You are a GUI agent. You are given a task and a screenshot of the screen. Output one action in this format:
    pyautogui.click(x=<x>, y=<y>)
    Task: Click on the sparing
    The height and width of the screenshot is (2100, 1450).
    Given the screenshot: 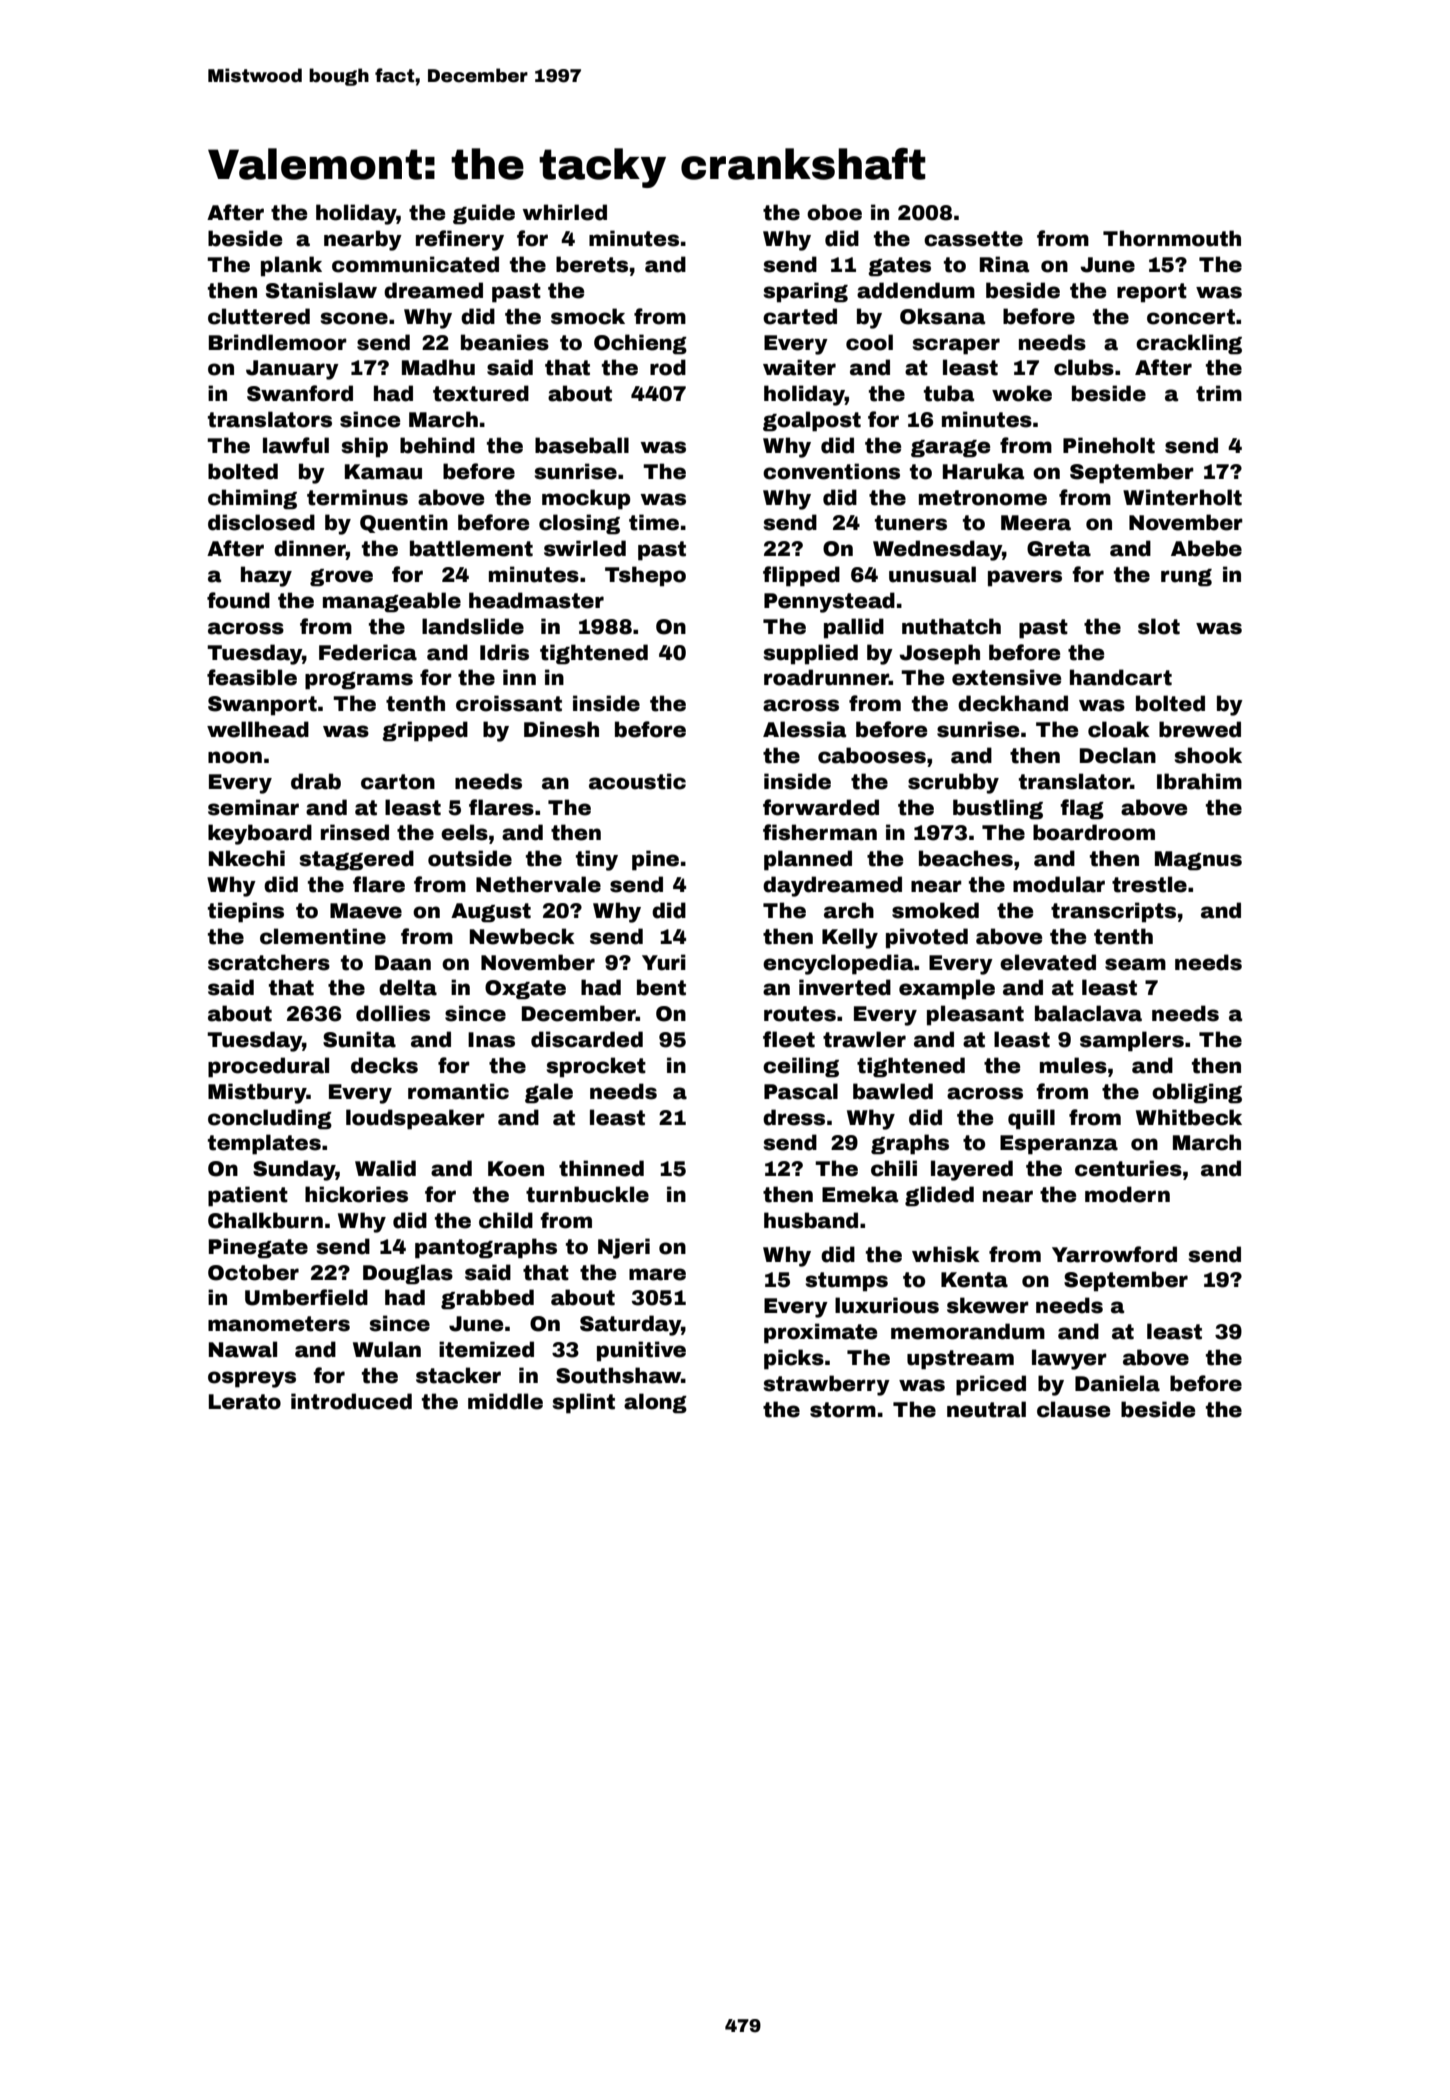 What is the action you would take?
    pyautogui.click(x=805, y=292)
